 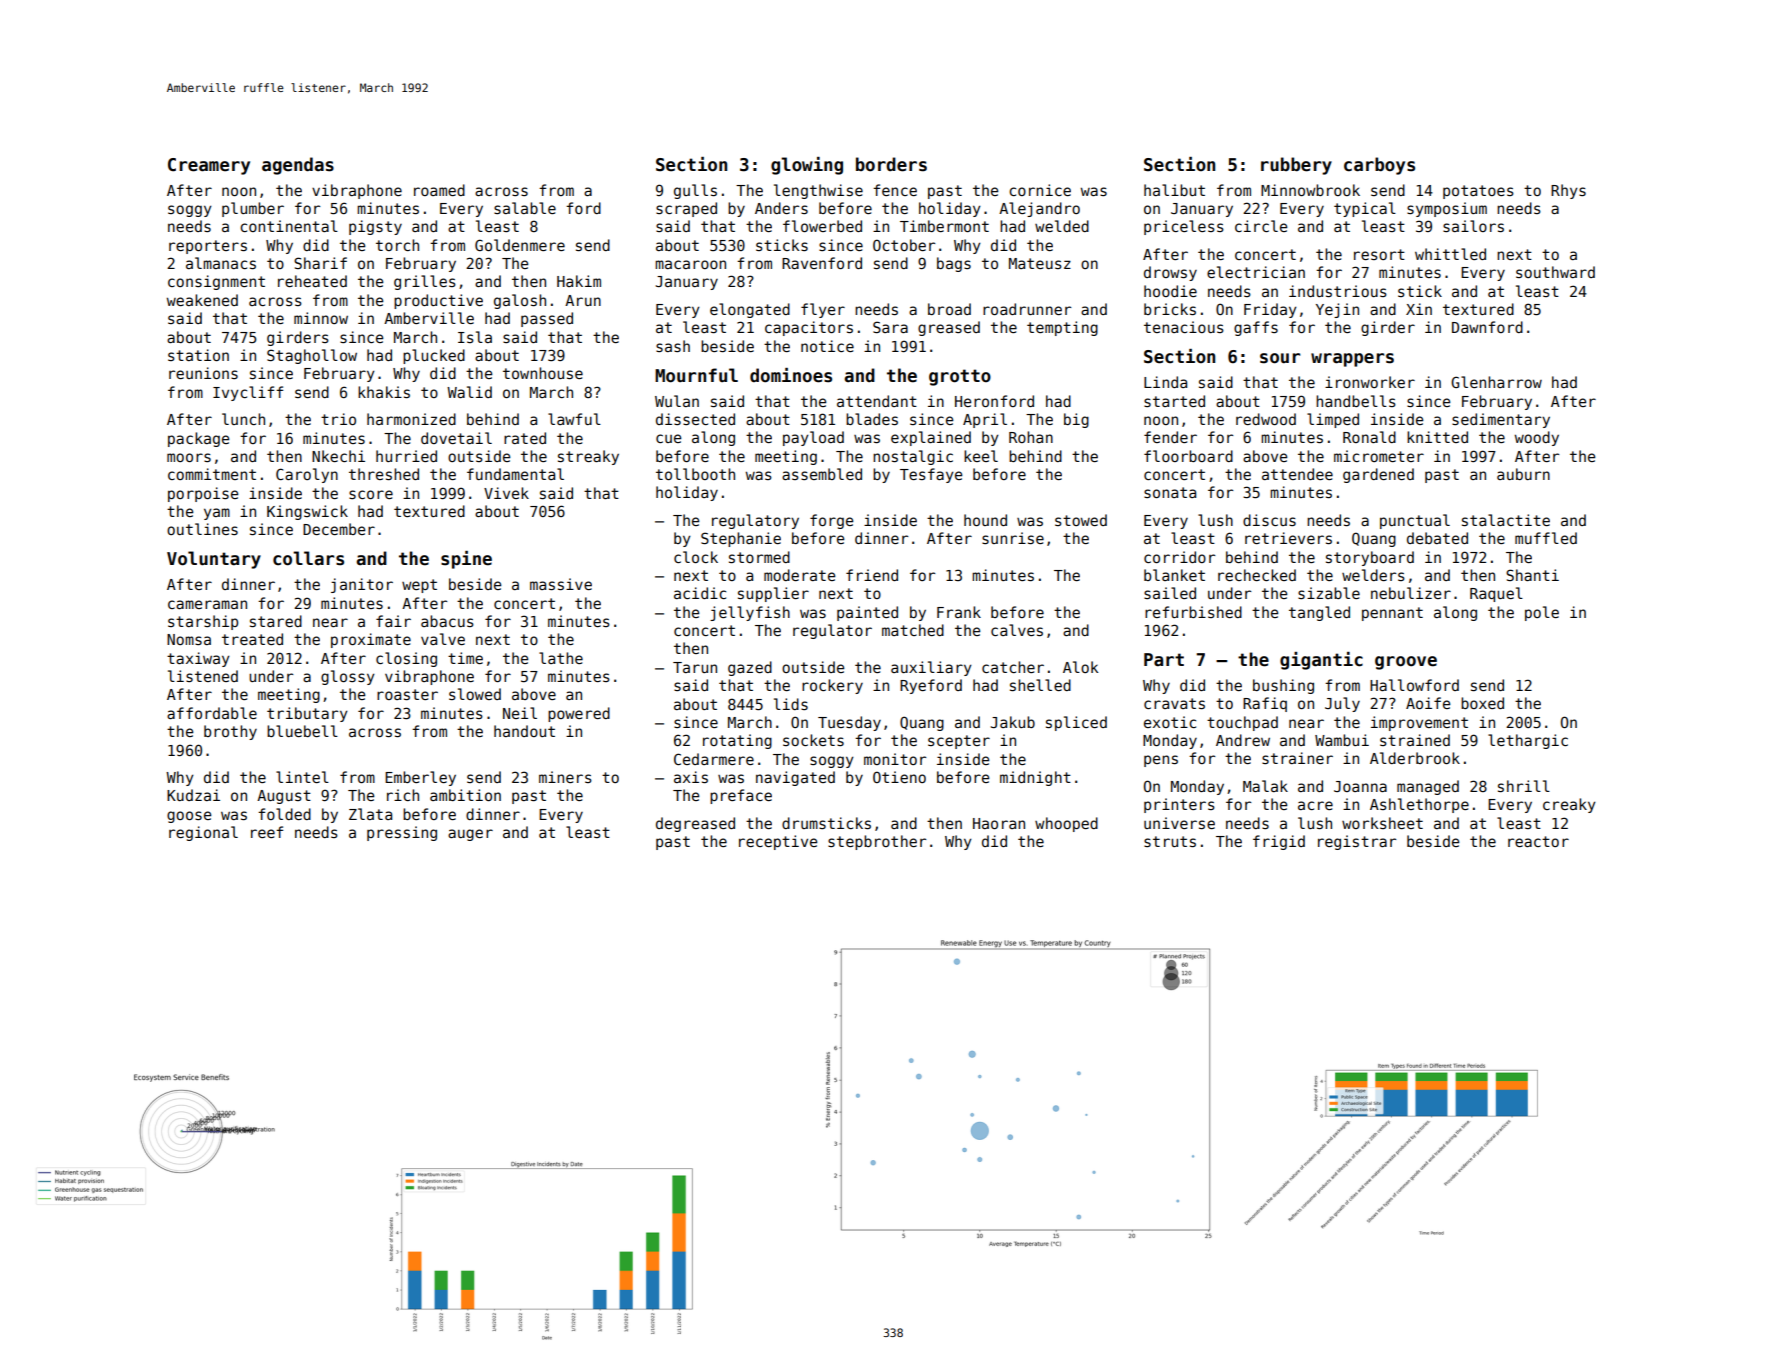 I want to click on groove, so click(x=1406, y=663).
